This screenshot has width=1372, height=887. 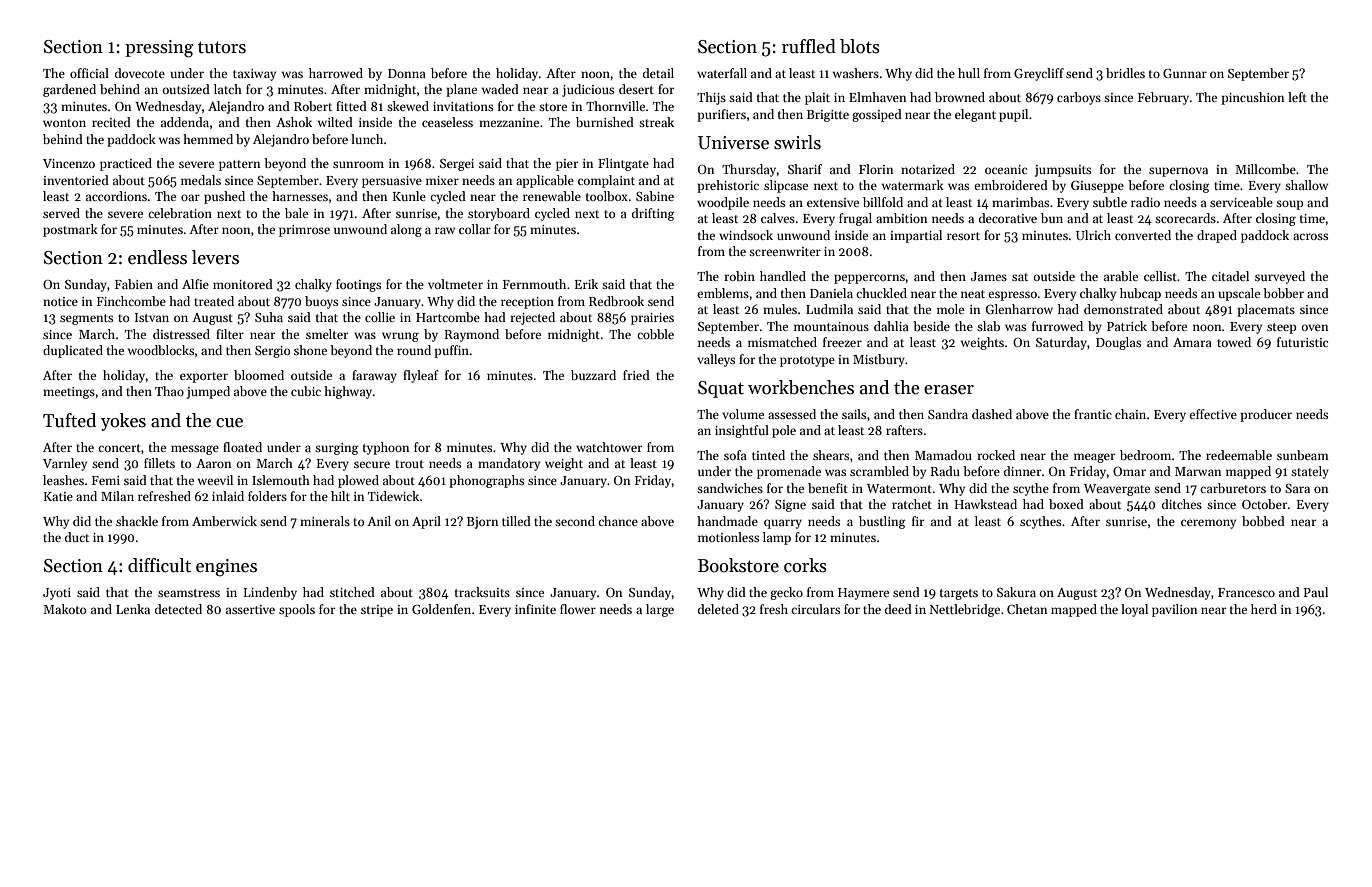 I want to click on pupil, so click(x=1013, y=115).
